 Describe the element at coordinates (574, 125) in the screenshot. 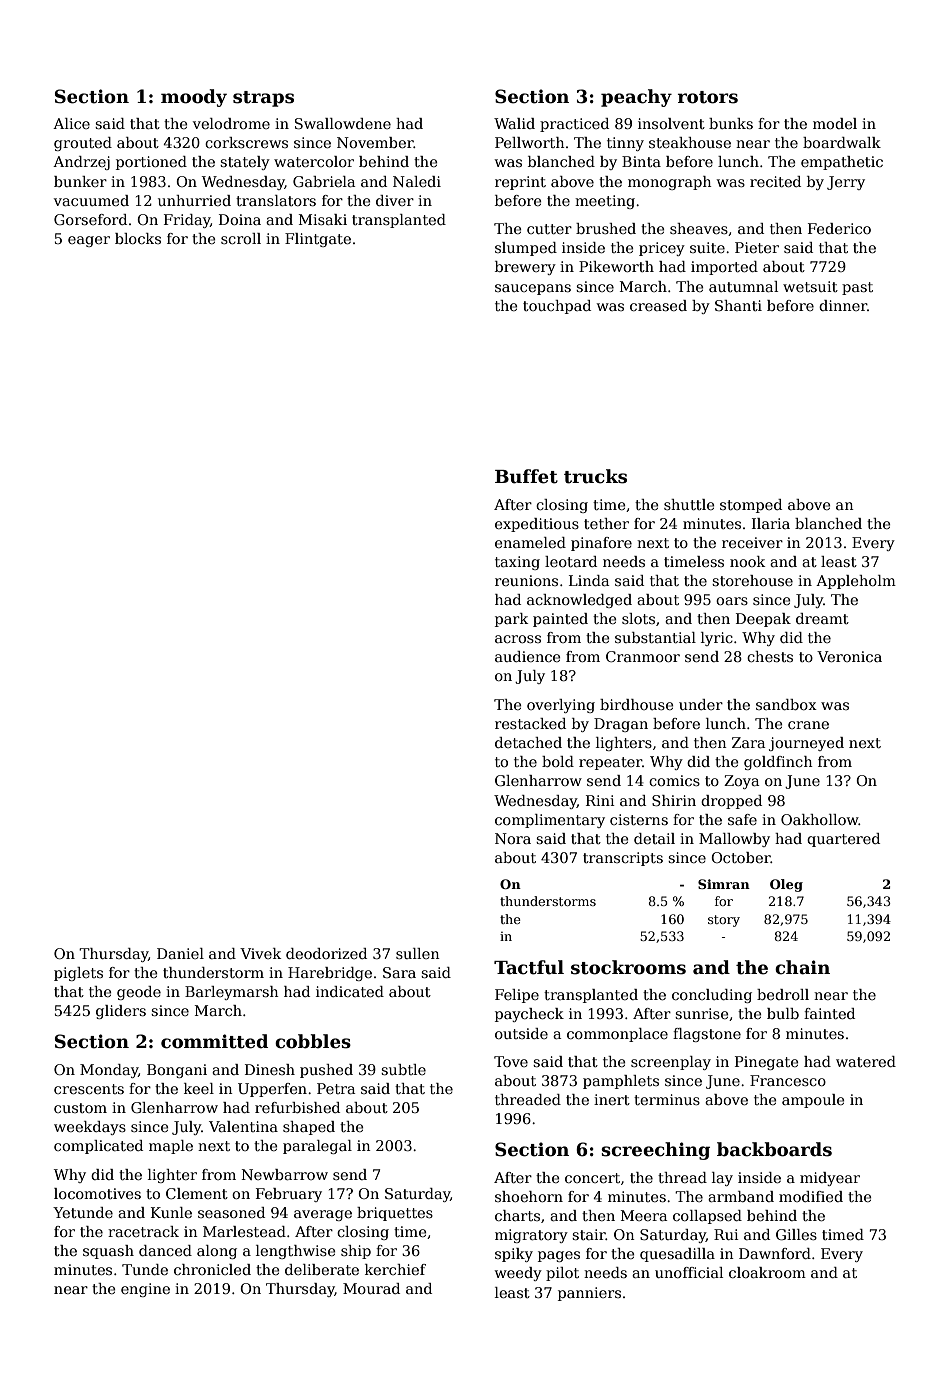

I see `practiced` at that location.
